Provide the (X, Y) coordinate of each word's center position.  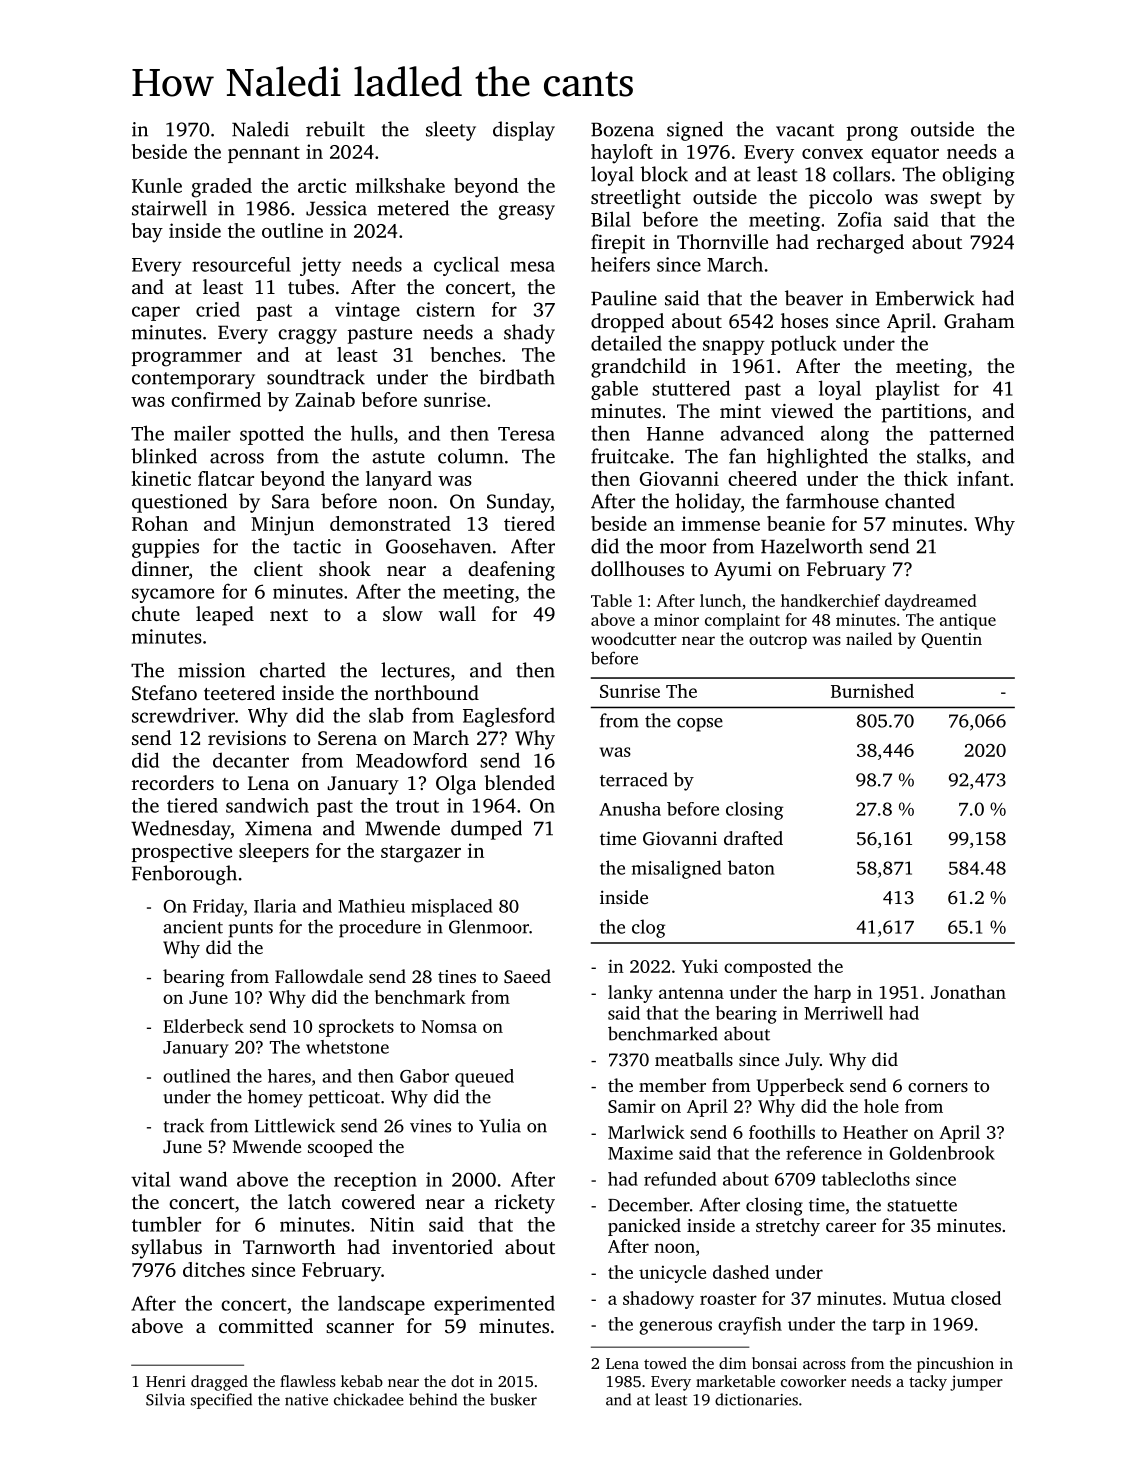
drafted (753, 838)
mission (211, 670)
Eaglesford (509, 717)
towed (665, 1363)
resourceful (241, 264)
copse (700, 725)
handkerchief (830, 600)
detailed (626, 343)
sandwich (267, 805)
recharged (860, 244)
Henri (166, 1381)
